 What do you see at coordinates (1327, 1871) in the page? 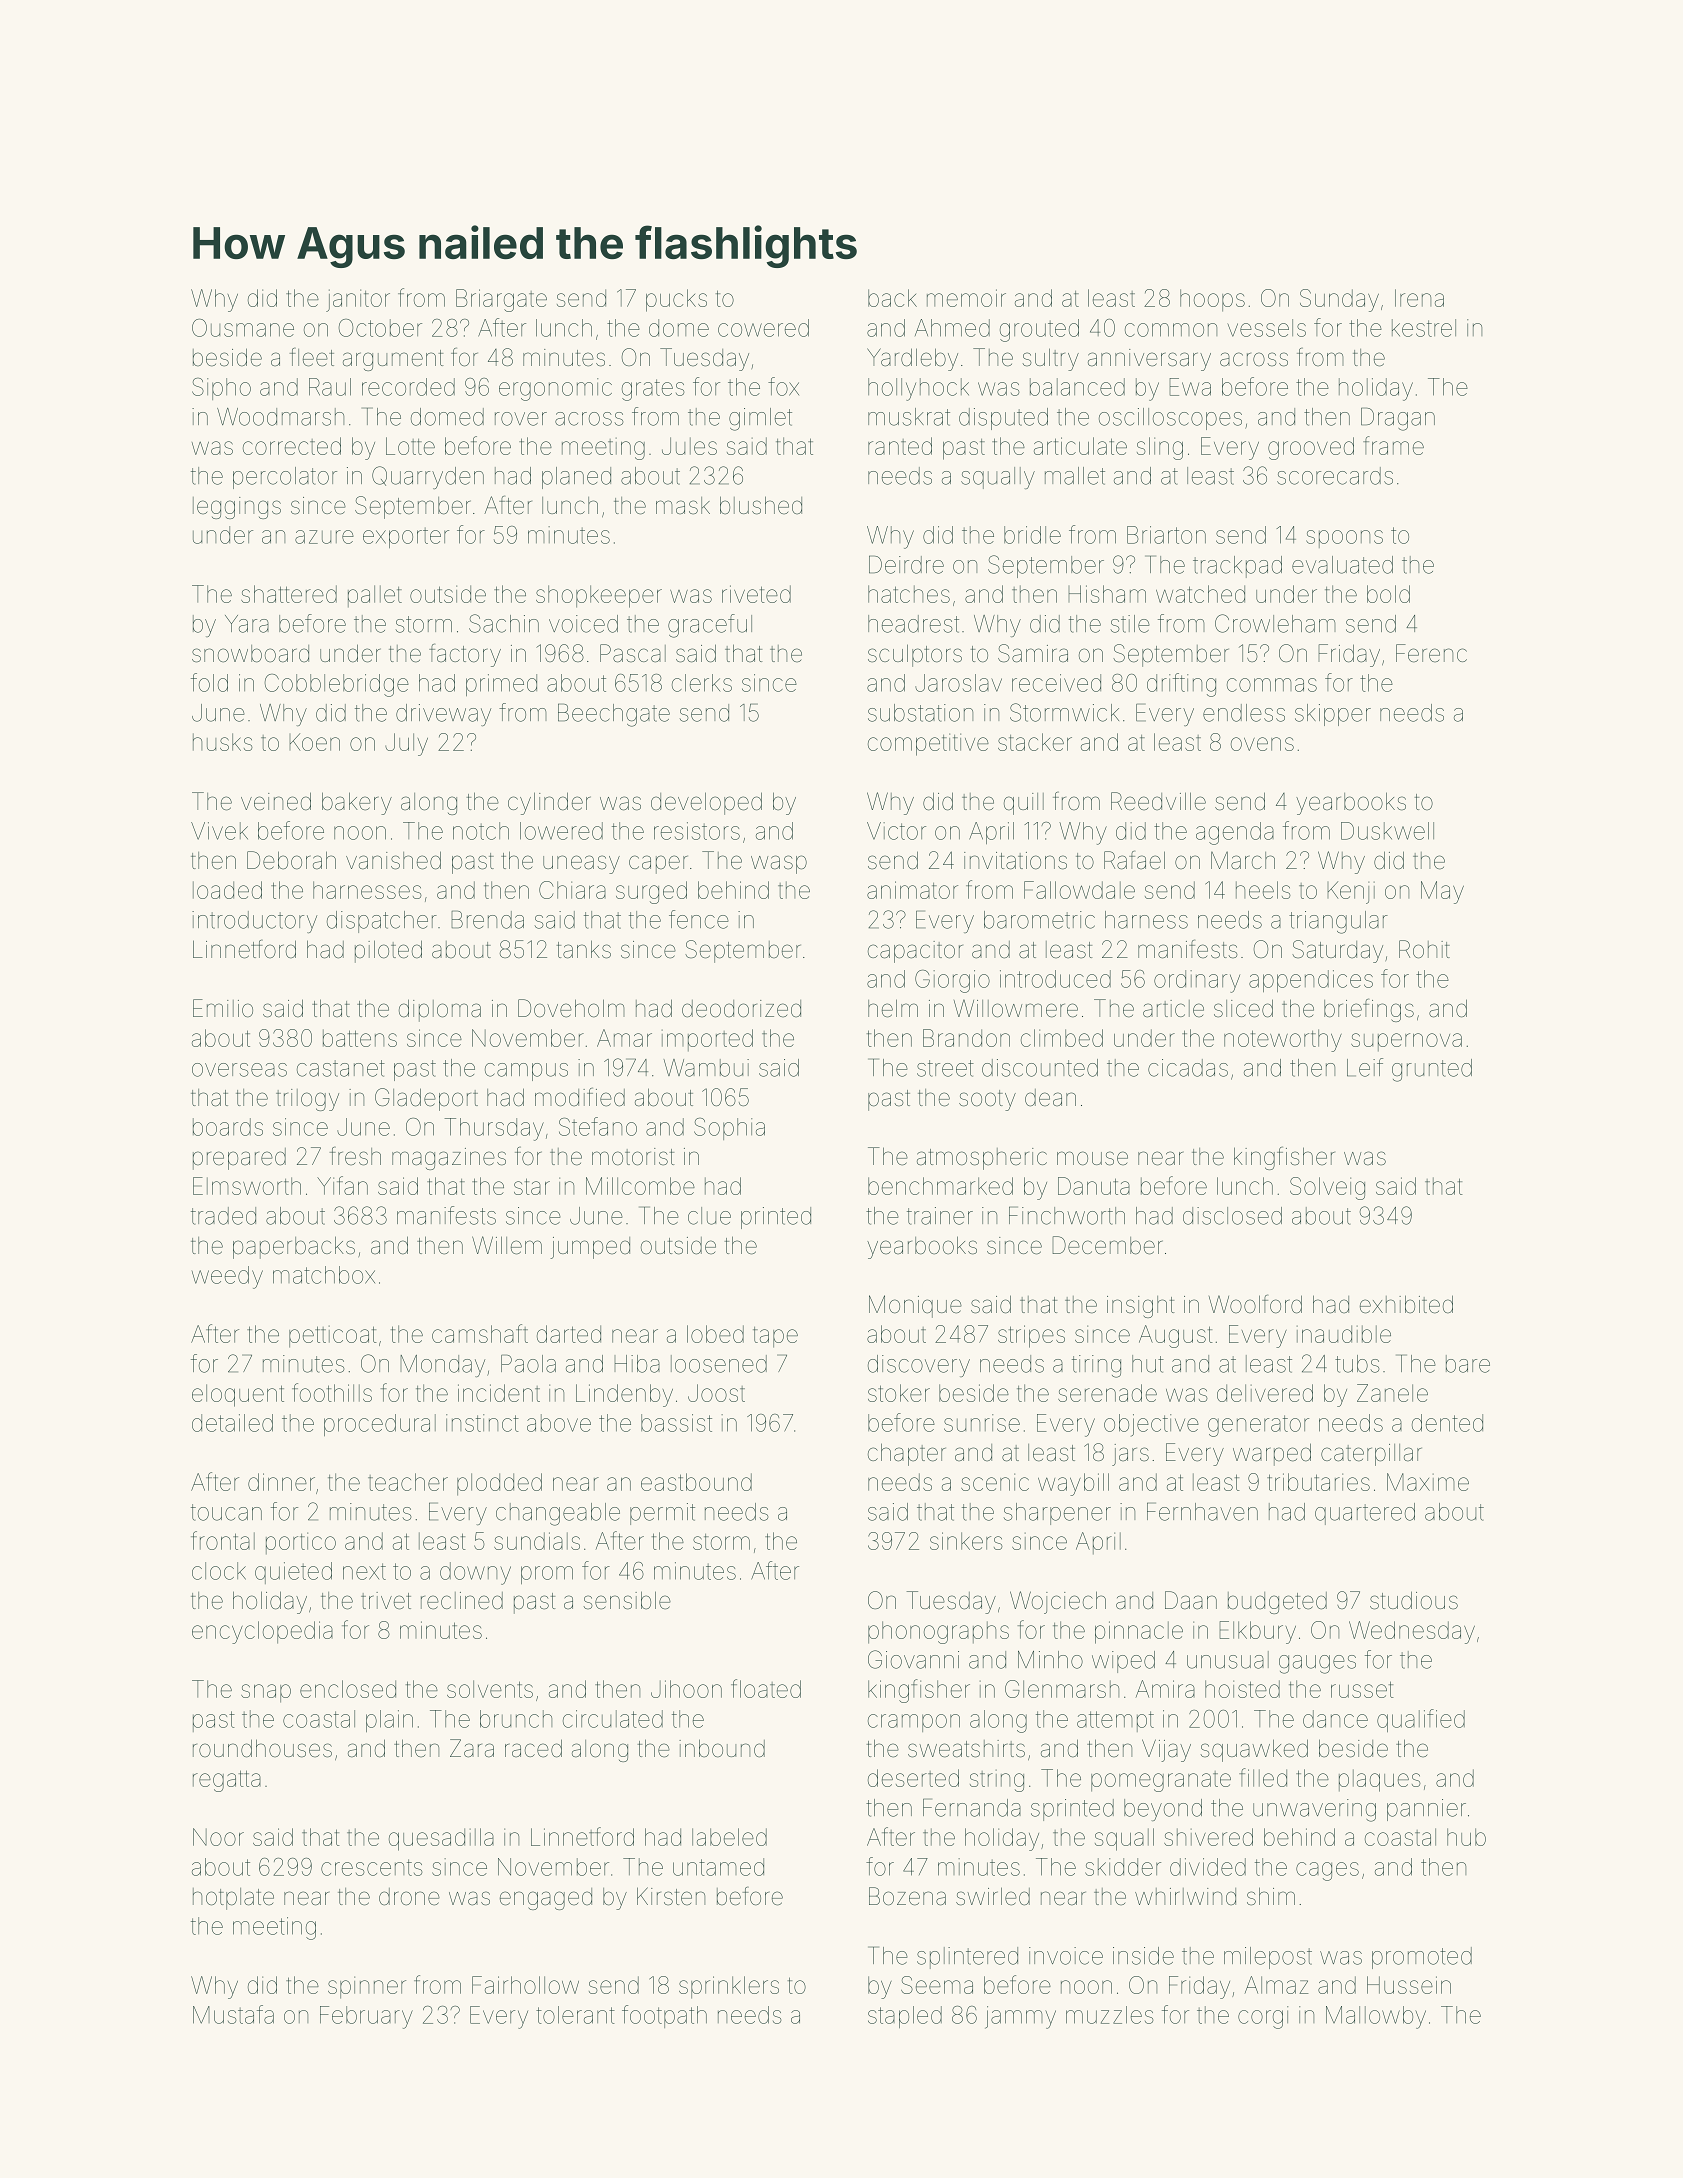
I see `cages` at bounding box center [1327, 1871].
